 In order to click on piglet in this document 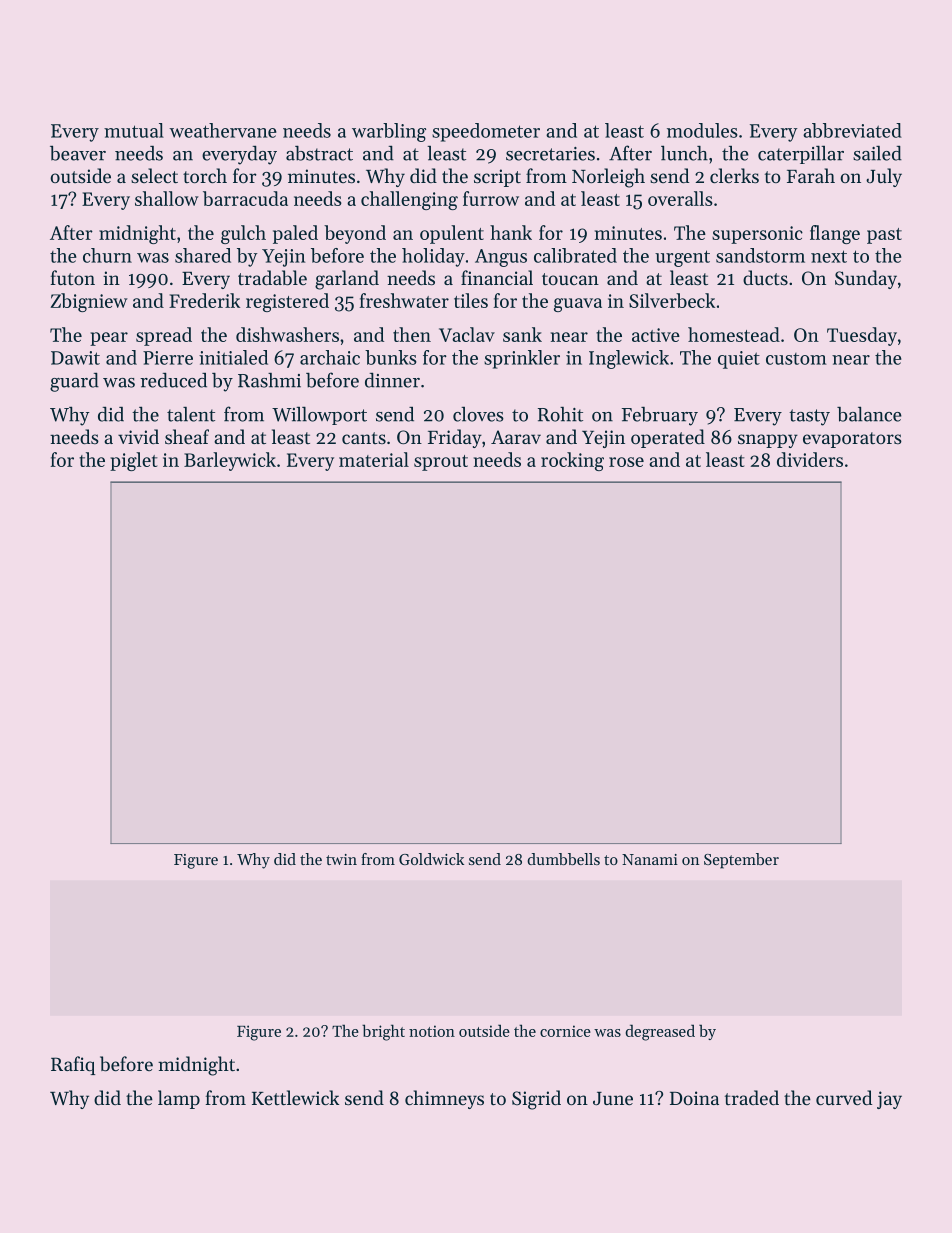, I will do `click(133, 461)`.
